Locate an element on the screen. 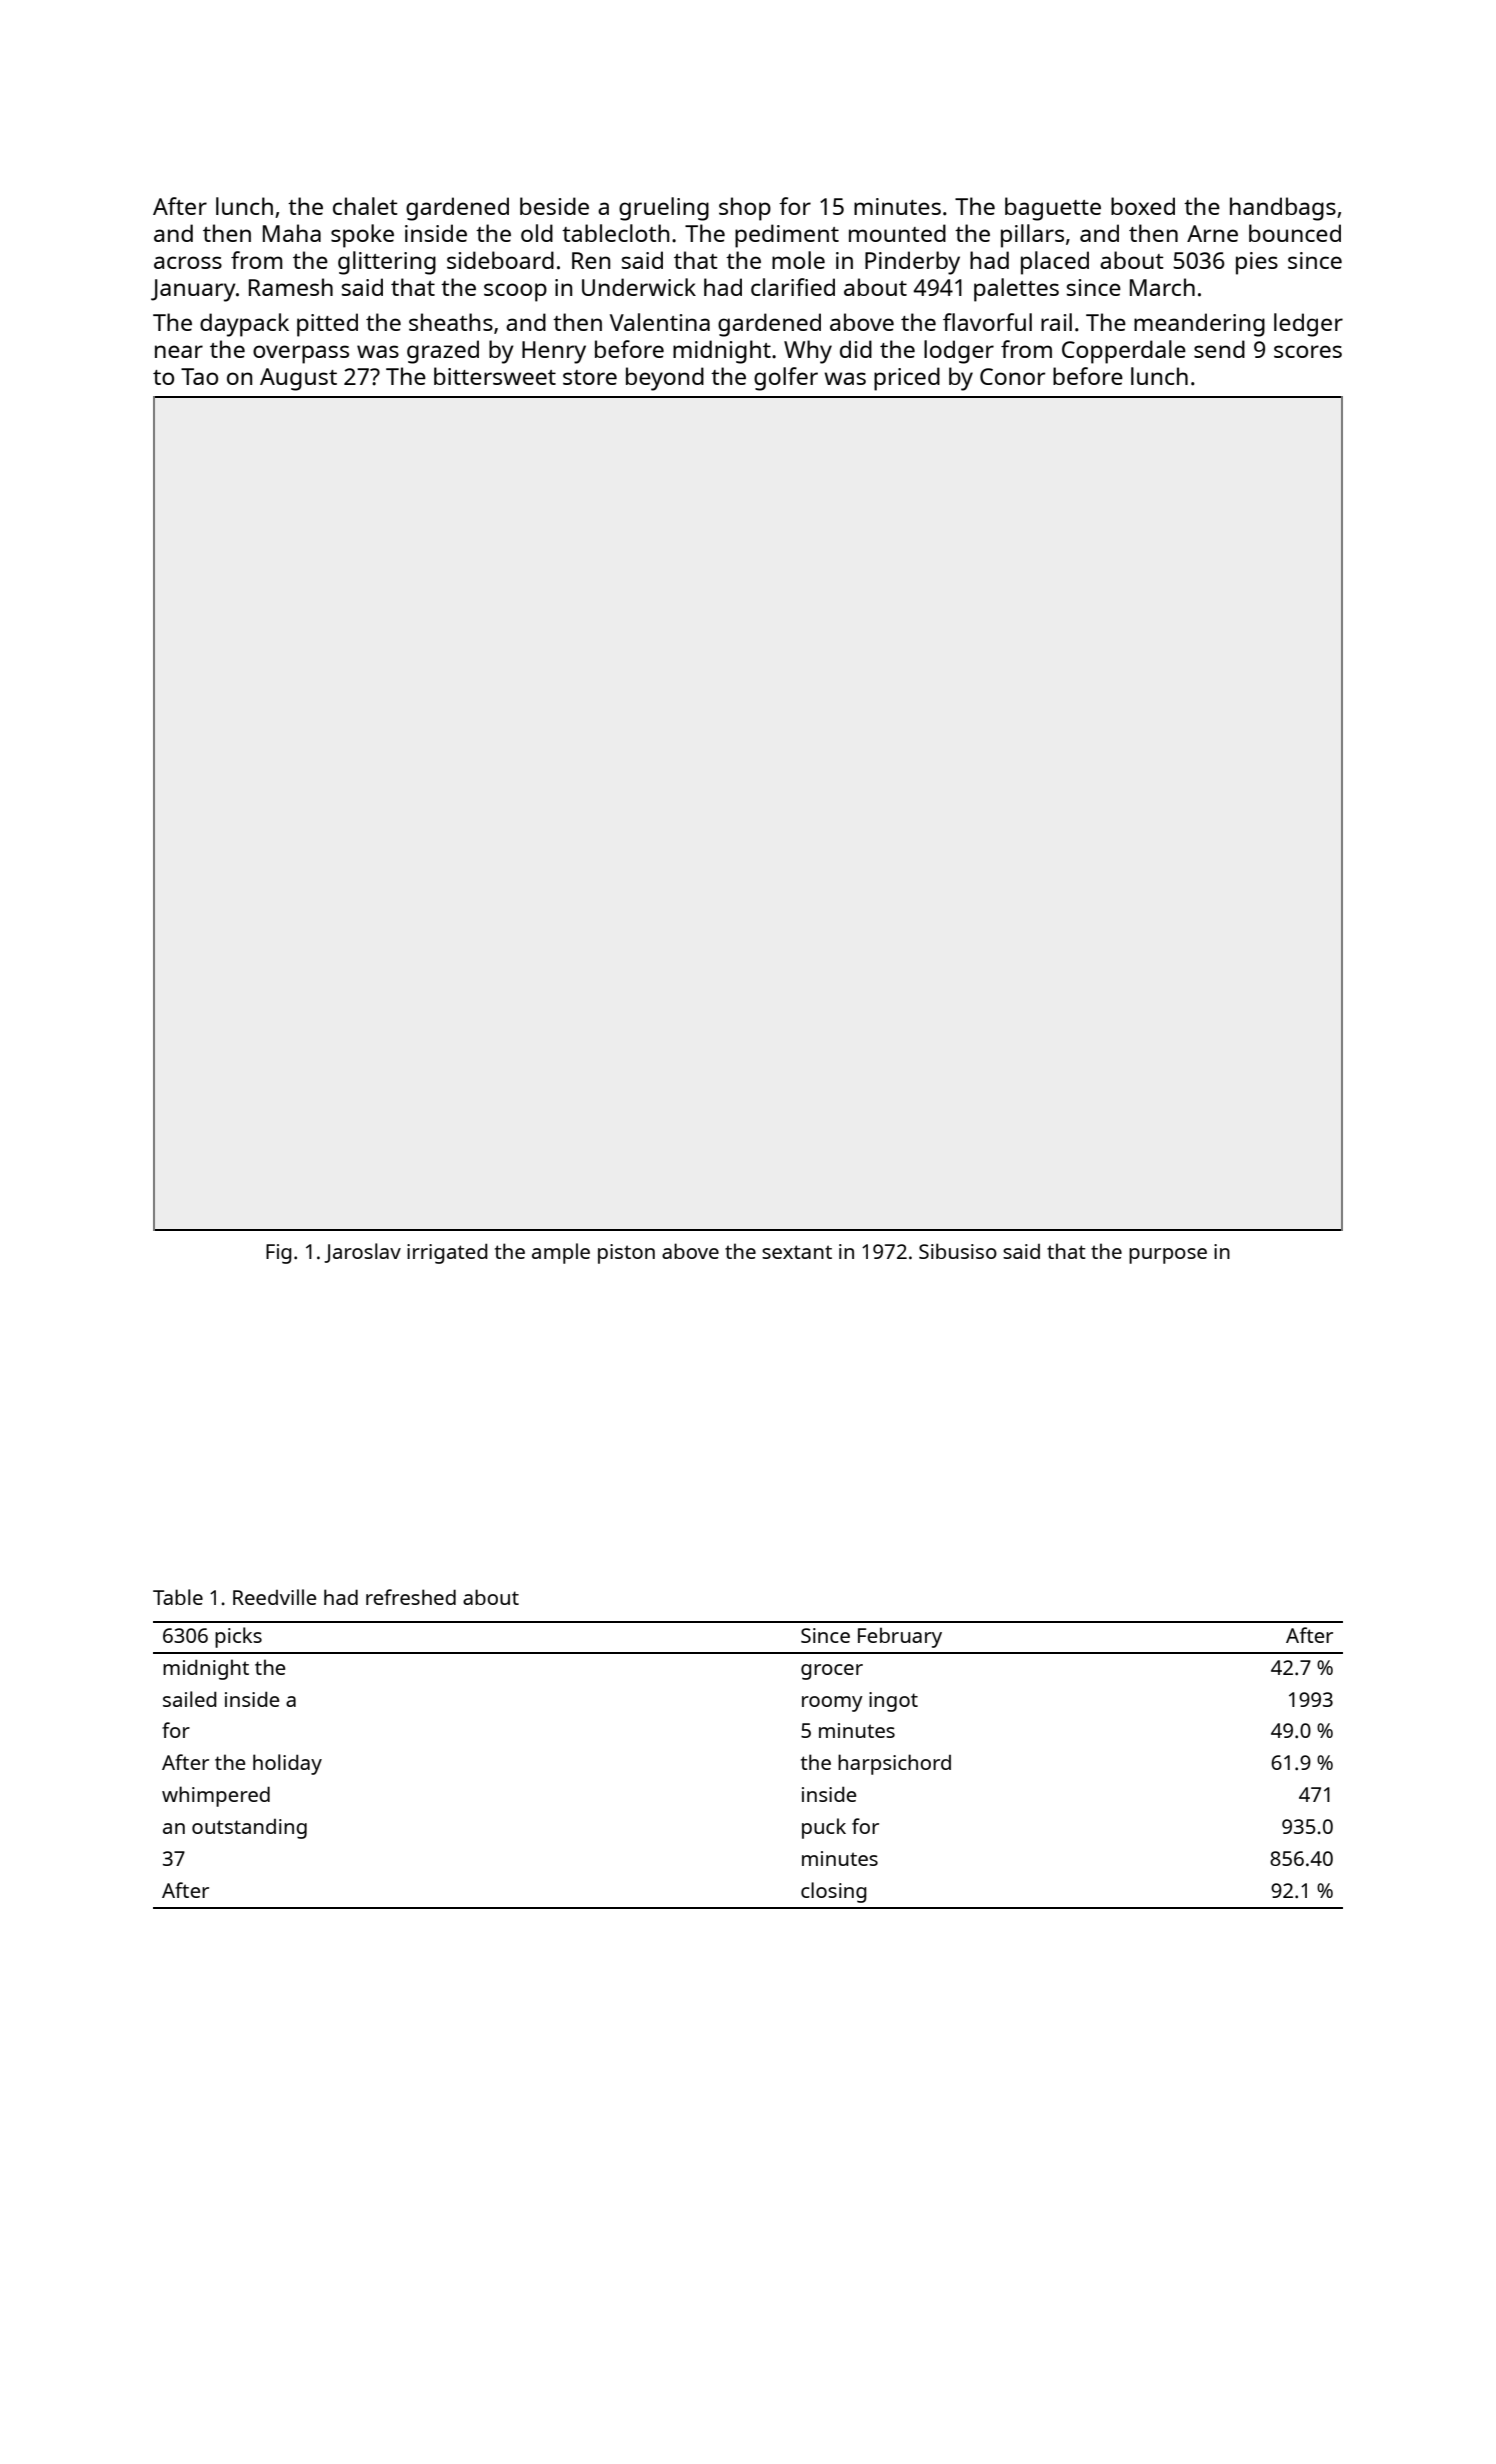 The image size is (1496, 2464). picks is located at coordinates (238, 1637).
